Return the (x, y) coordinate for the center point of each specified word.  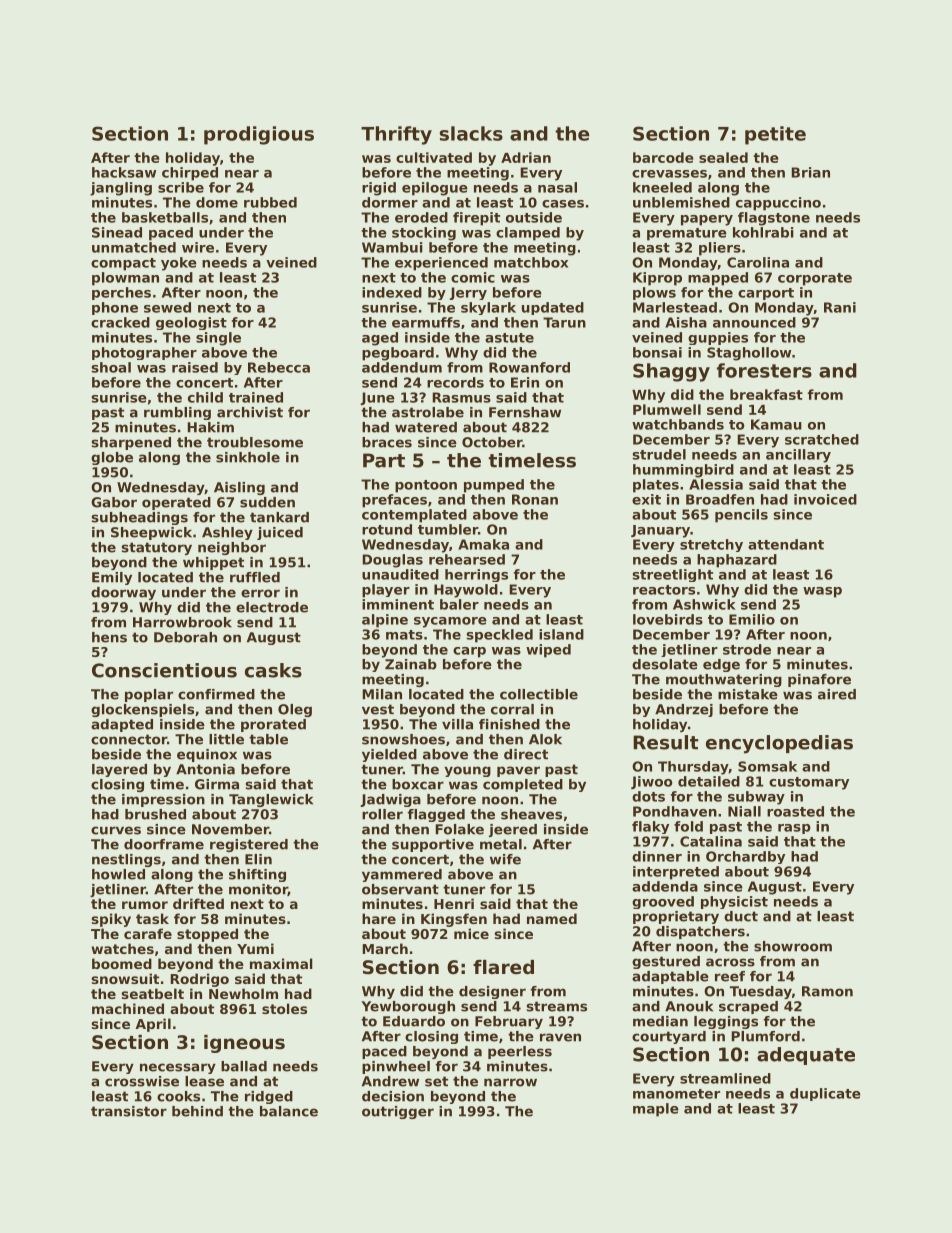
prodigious (259, 135)
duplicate (825, 1094)
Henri (454, 903)
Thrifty (396, 135)
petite (775, 135)
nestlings (126, 860)
